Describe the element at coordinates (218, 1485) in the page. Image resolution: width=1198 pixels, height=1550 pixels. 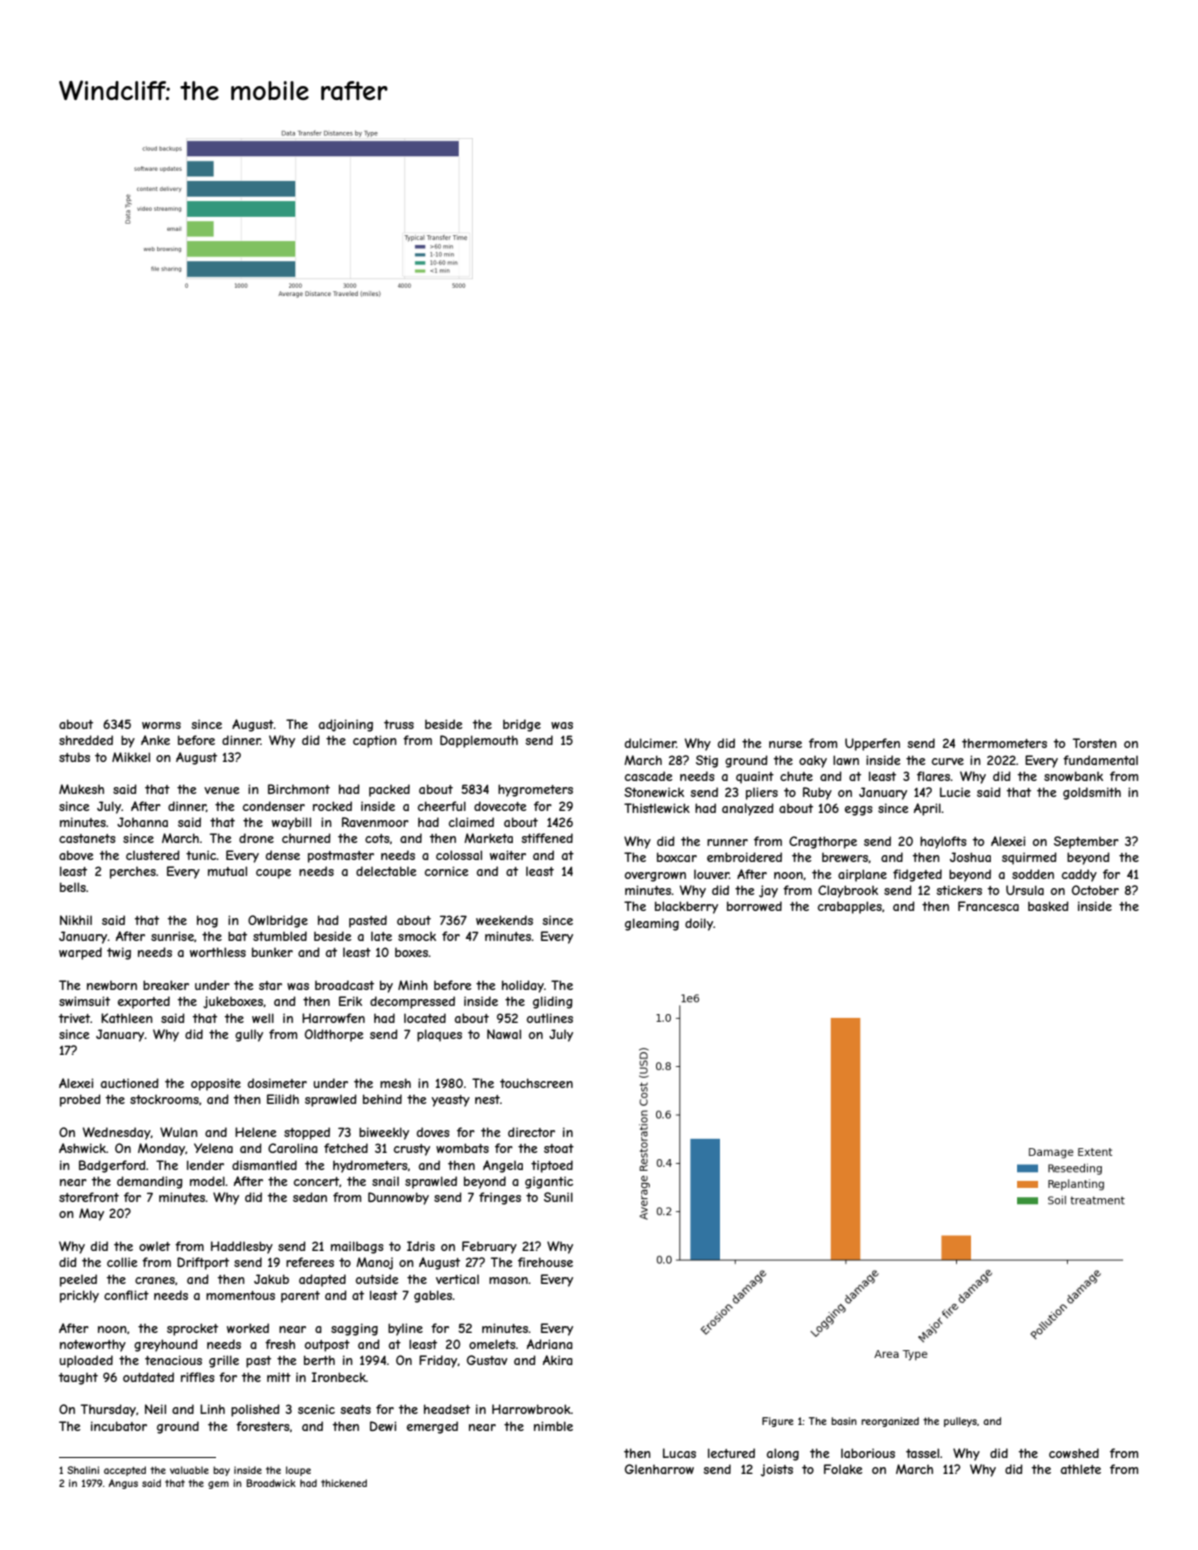
I see `gem` at that location.
